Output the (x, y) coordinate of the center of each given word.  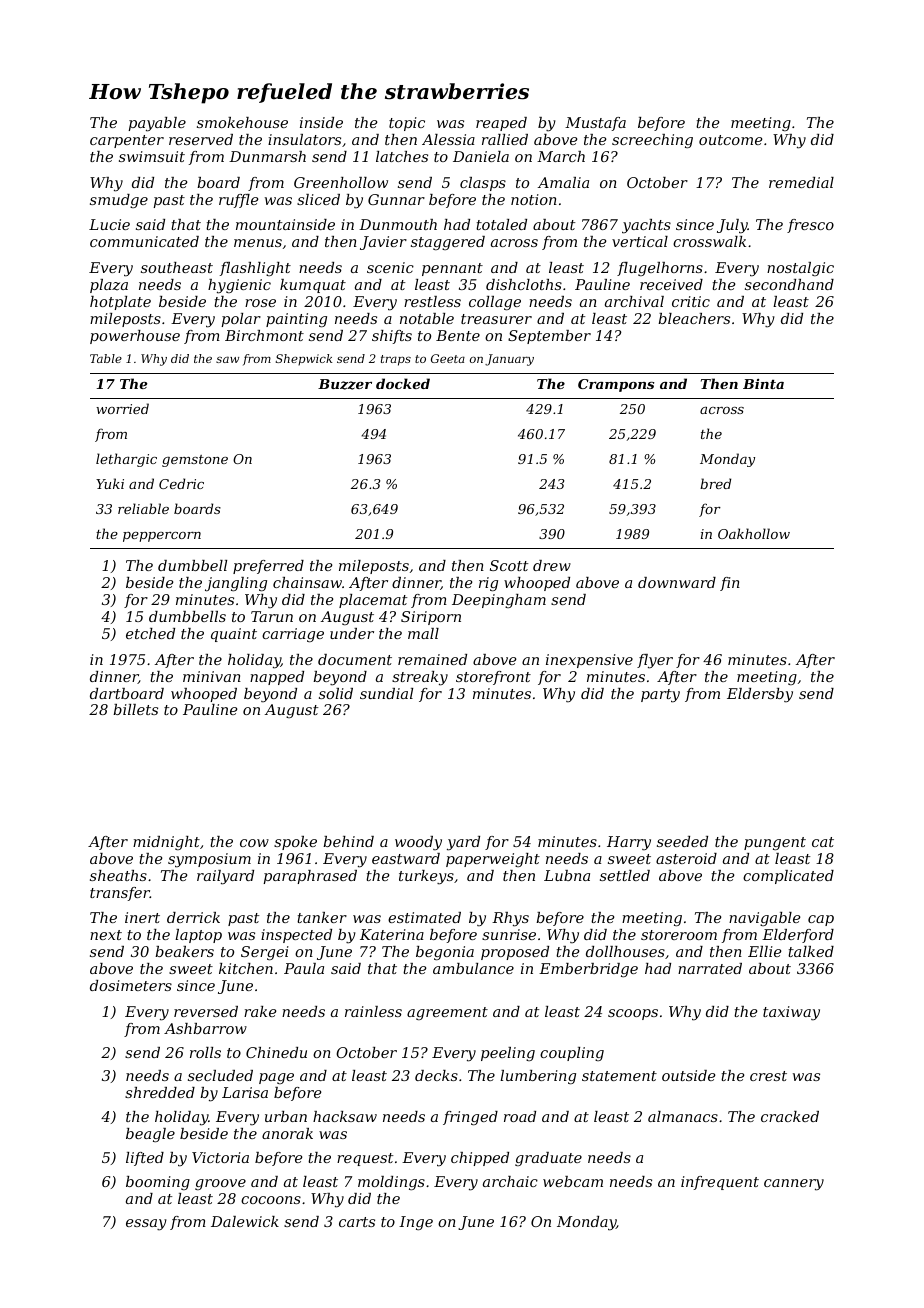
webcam (573, 1181)
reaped (501, 124)
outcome (731, 140)
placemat (373, 601)
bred (715, 483)
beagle (150, 1135)
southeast (177, 267)
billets (135, 709)
